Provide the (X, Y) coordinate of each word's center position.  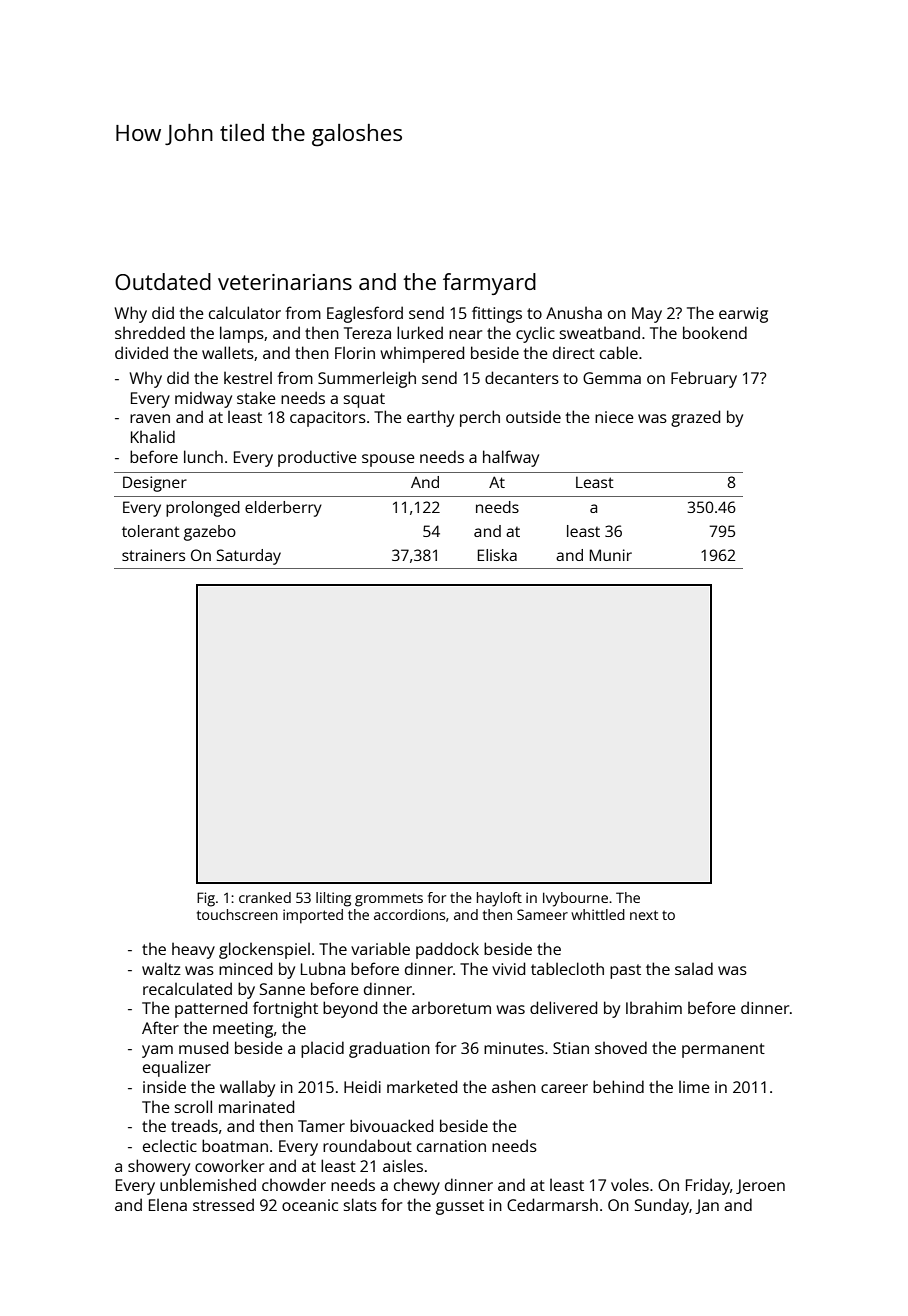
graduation (389, 1049)
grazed (695, 418)
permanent (723, 1050)
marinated (256, 1106)
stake (256, 397)
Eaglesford (365, 314)
